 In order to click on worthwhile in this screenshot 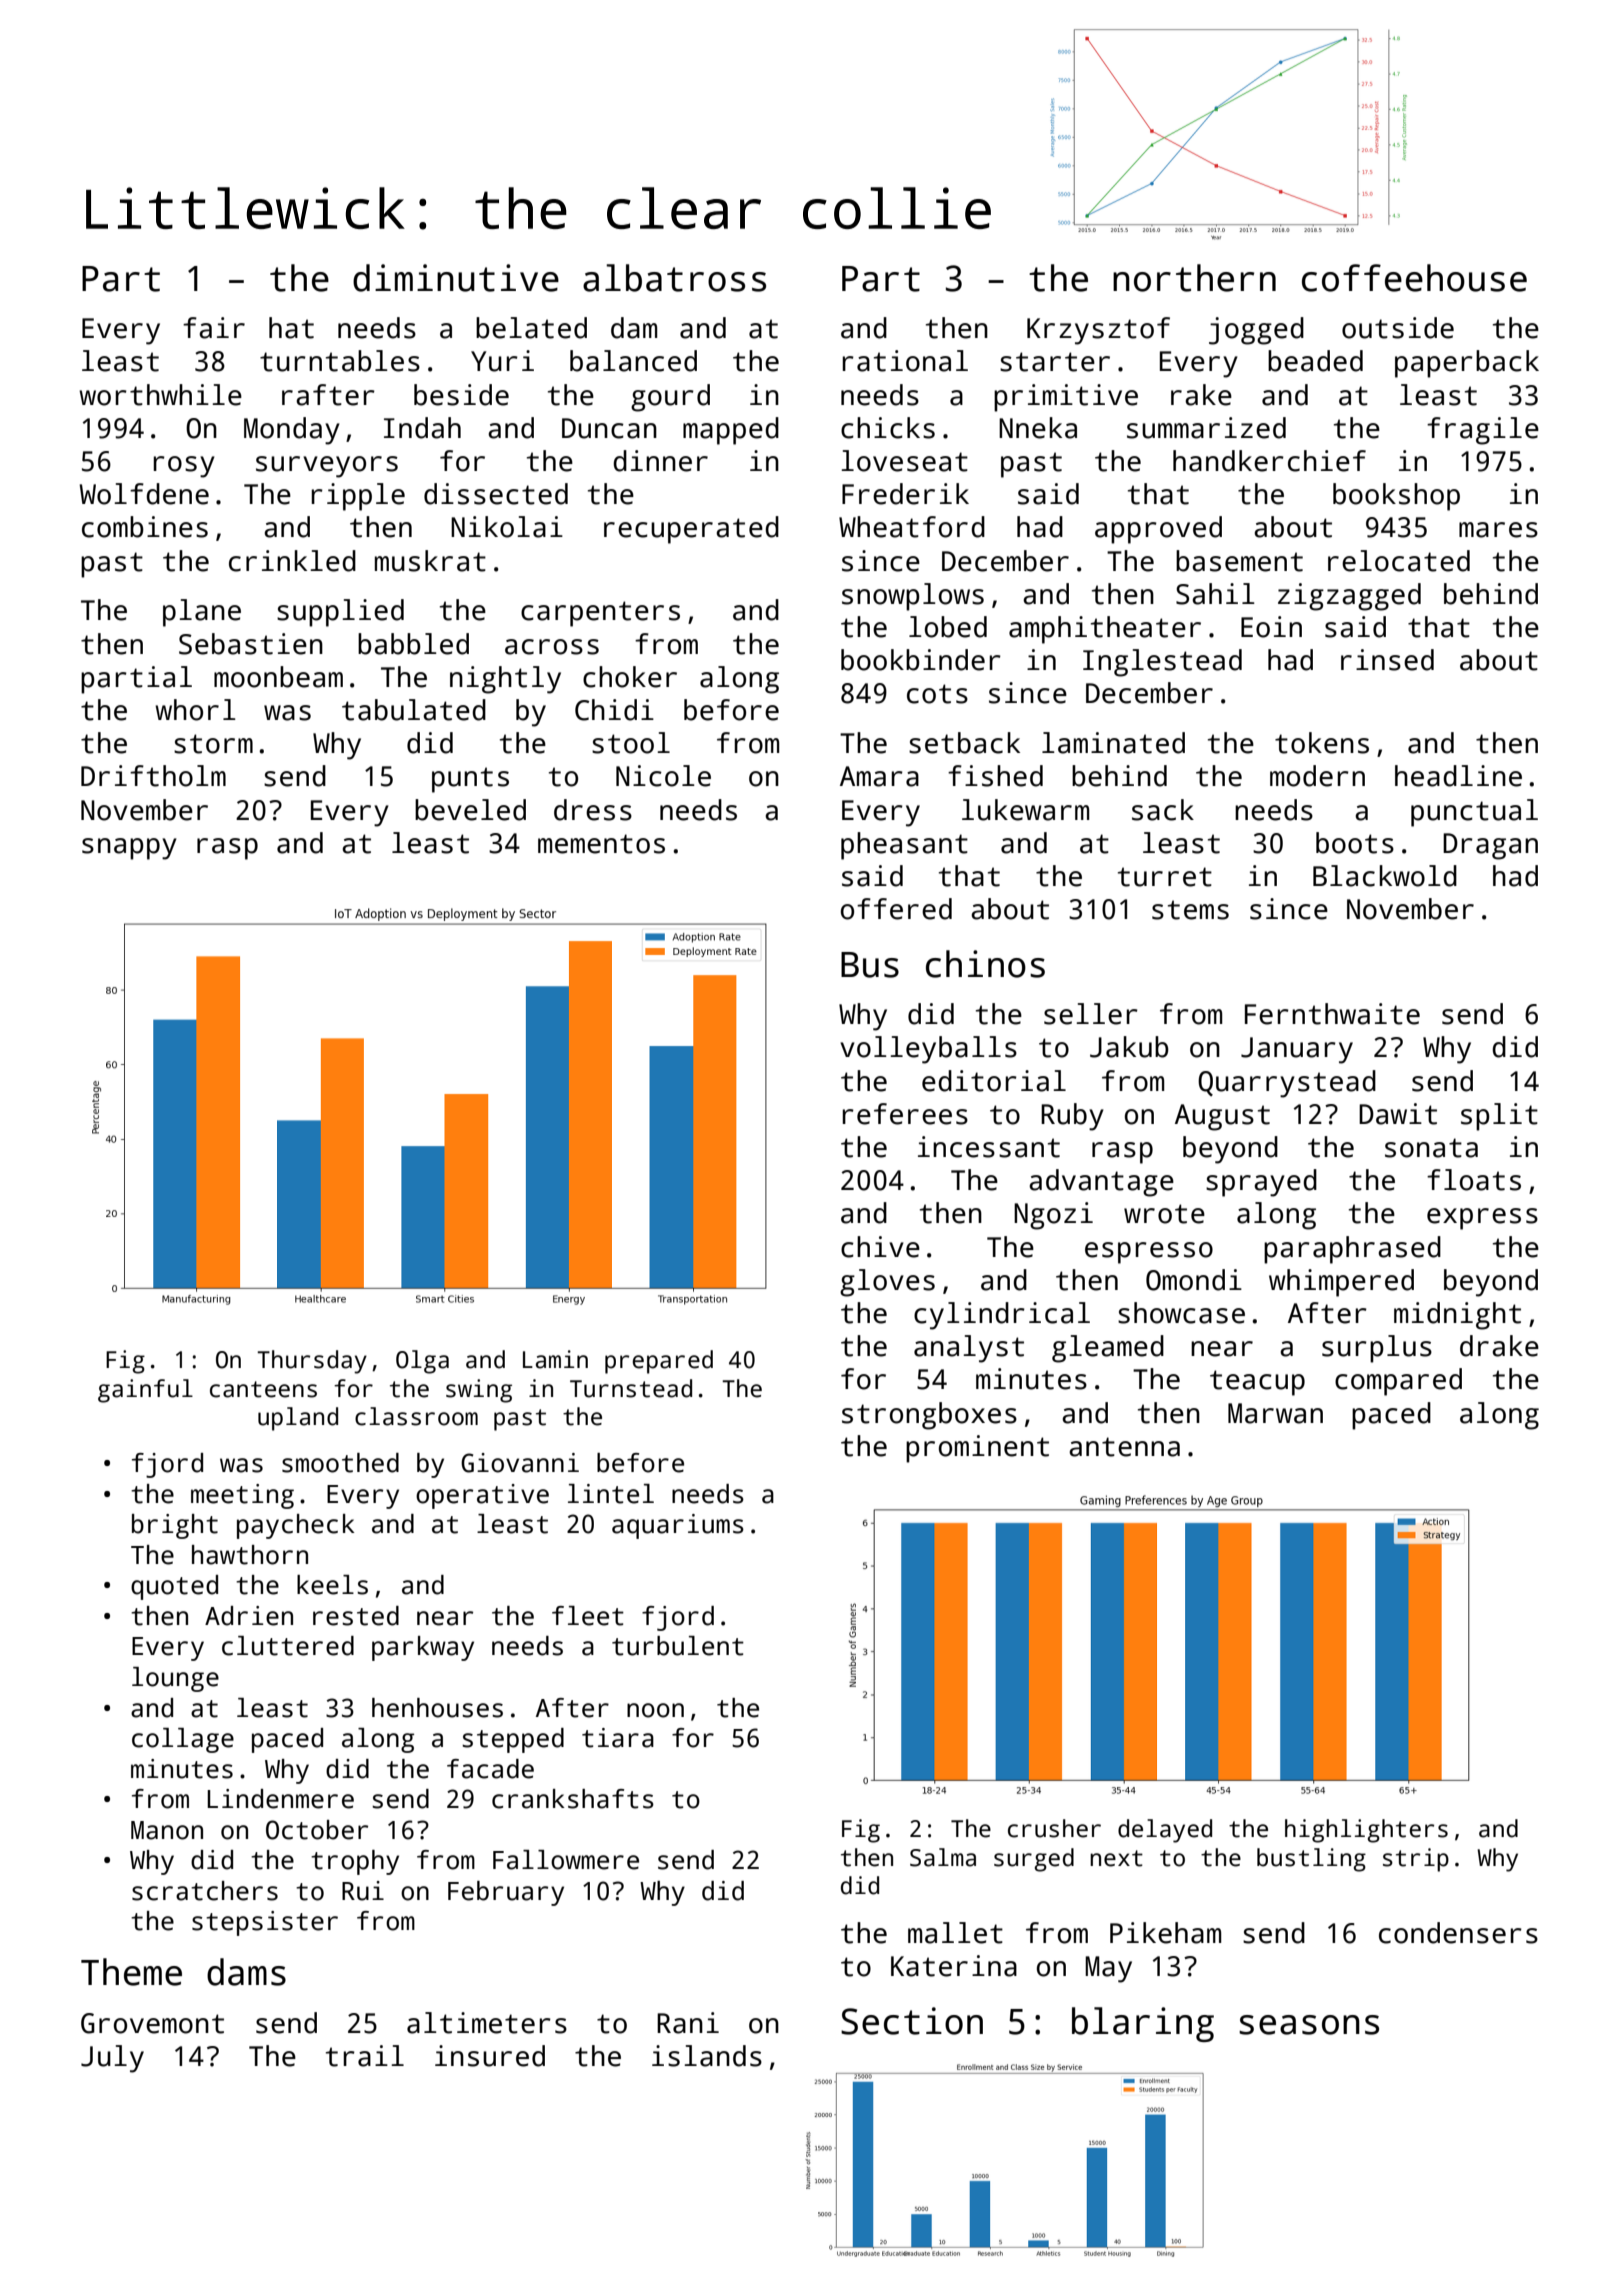, I will do `click(160, 395)`.
